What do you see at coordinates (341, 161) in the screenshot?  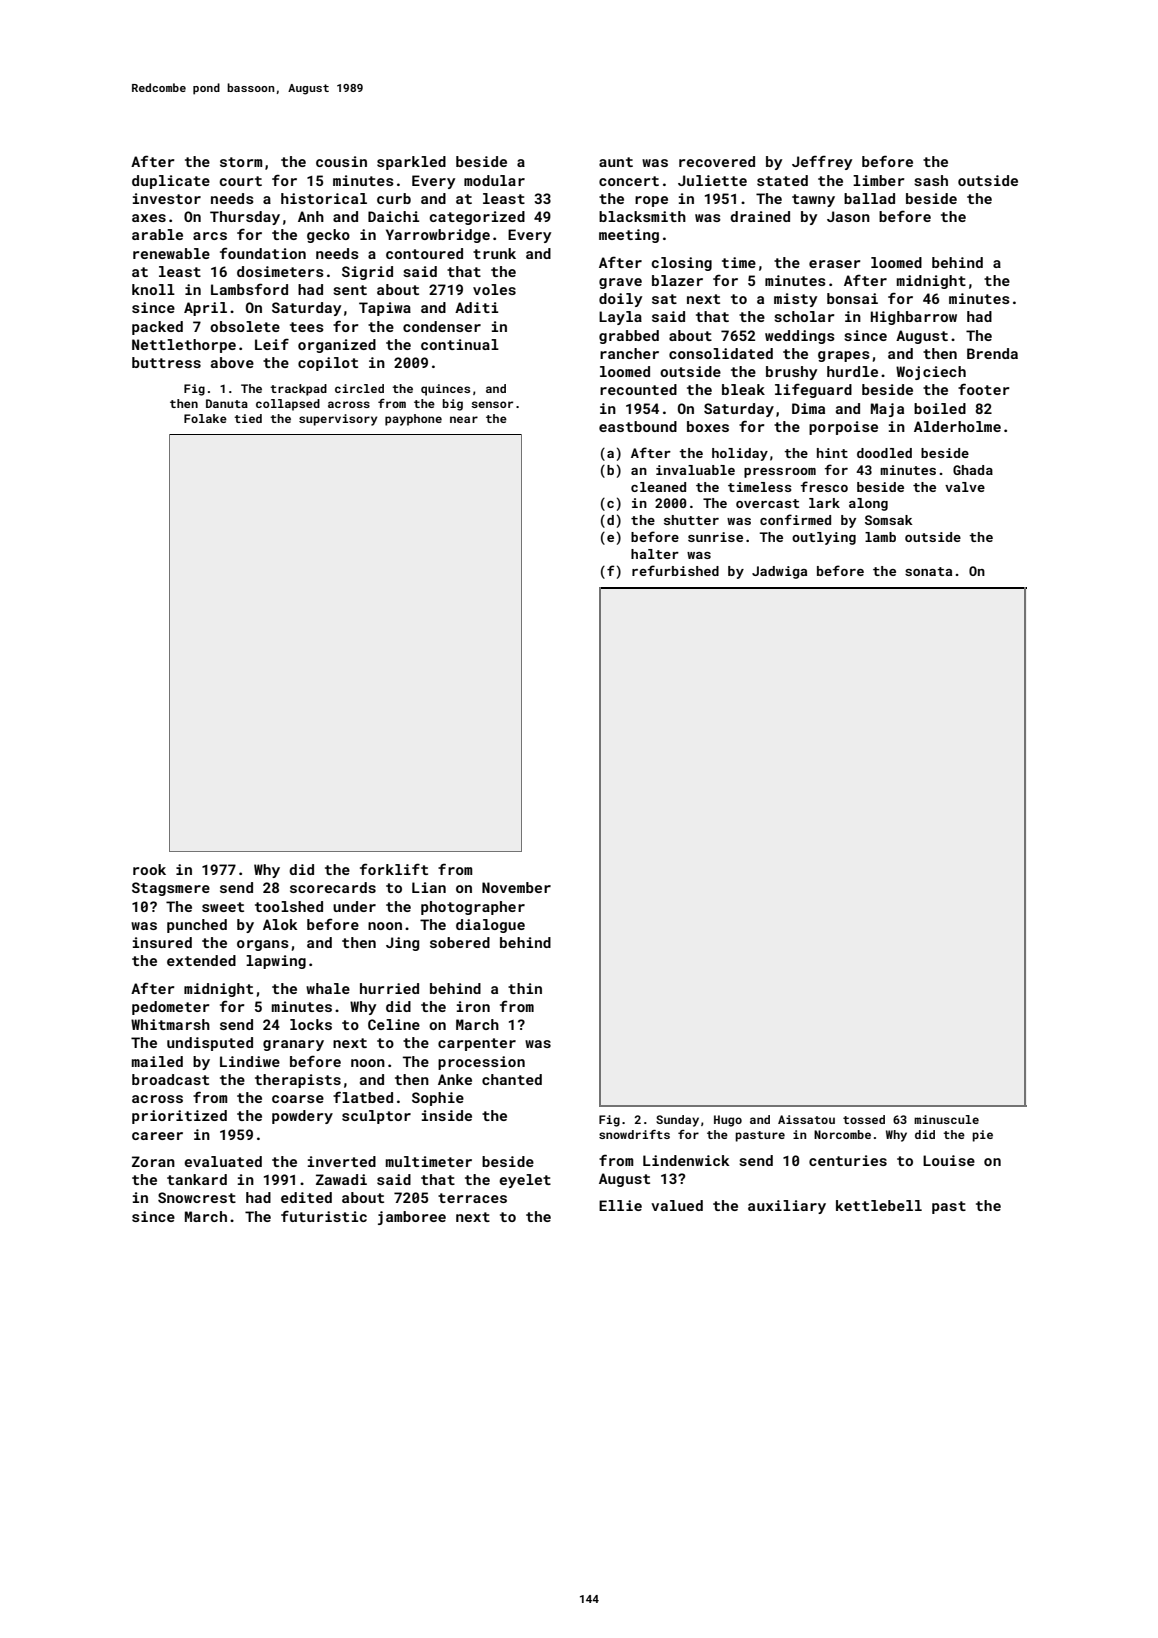 I see `cousin` at bounding box center [341, 161].
